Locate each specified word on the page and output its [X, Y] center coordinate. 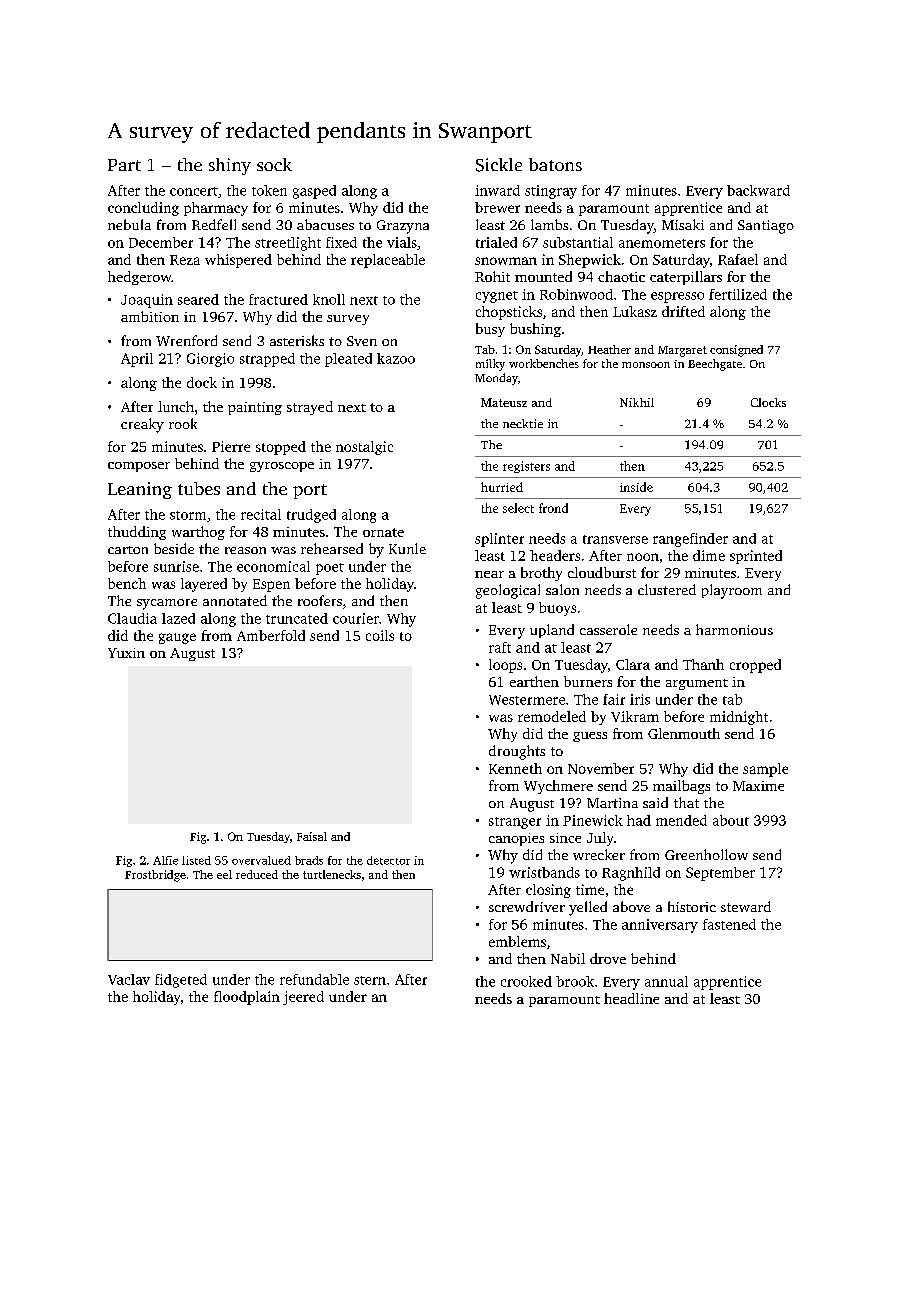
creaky [142, 425]
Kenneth [515, 768]
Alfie [165, 860]
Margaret [682, 351]
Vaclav [129, 979]
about [731, 820]
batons [555, 164]
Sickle [499, 165]
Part [124, 165]
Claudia [132, 618]
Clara [633, 664]
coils [380, 635]
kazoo [396, 358]
